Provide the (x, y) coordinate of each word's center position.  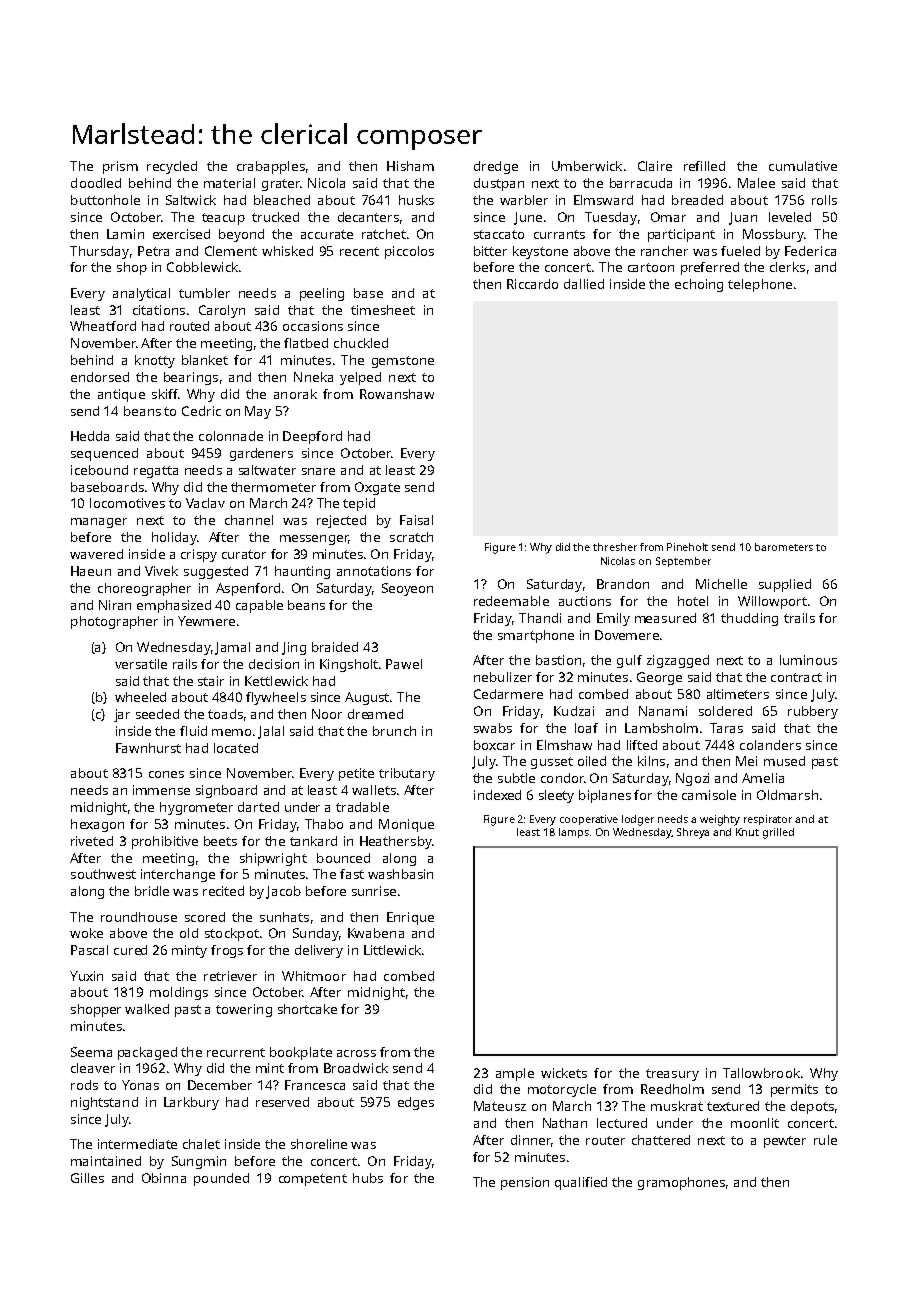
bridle (152, 891)
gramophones (681, 1183)
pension (525, 1183)
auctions (585, 601)
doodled (96, 183)
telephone (760, 285)
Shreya (693, 833)
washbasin (400, 874)
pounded (221, 1179)
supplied (785, 585)
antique (121, 395)
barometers (784, 547)
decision (274, 664)
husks (416, 200)
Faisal (416, 520)
